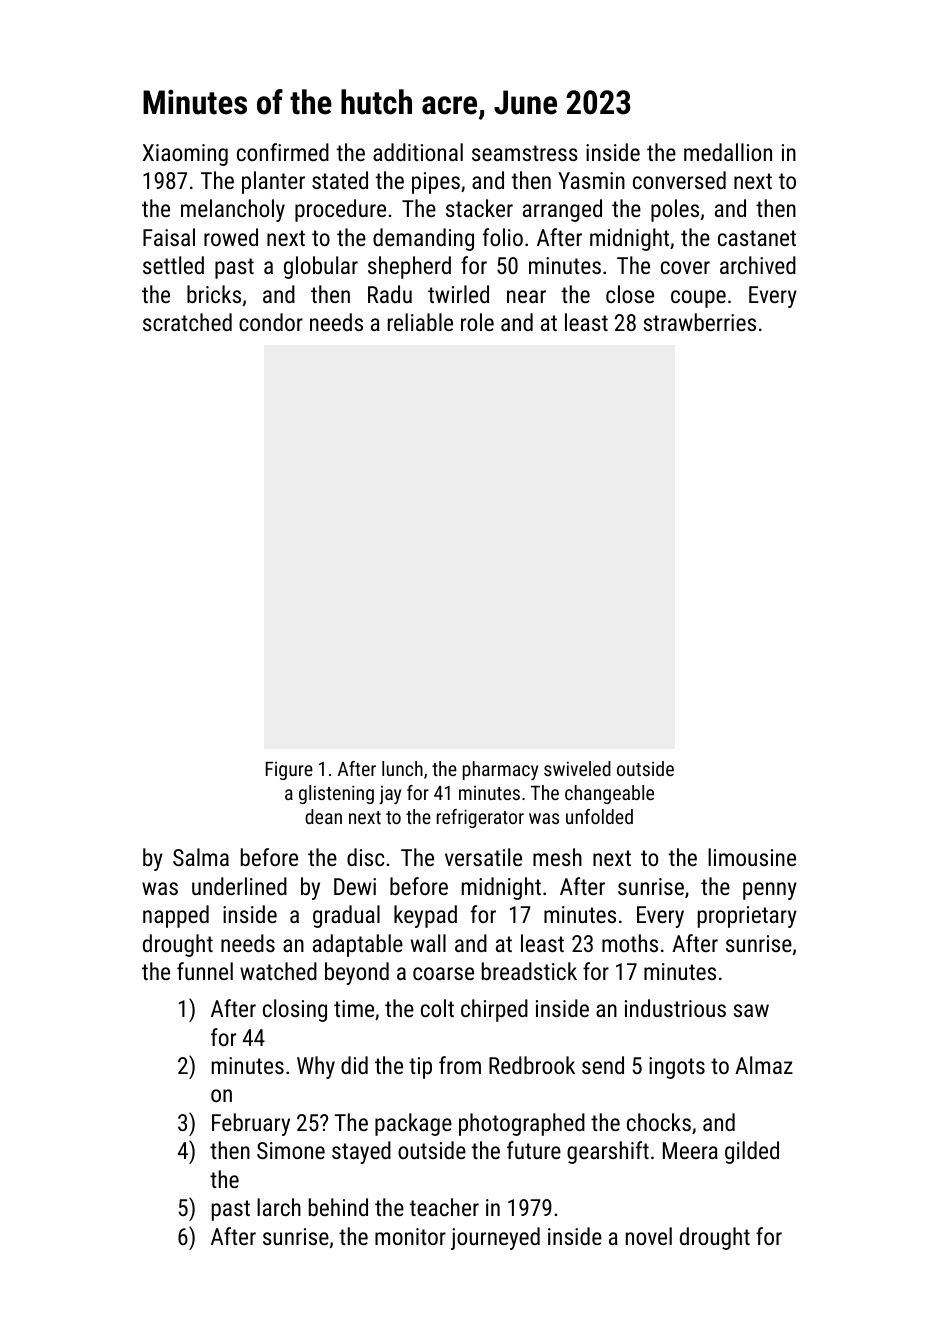 This page has height=1332, width=939. What do you see at coordinates (289, 770) in the page?
I see `Figure` at bounding box center [289, 770].
